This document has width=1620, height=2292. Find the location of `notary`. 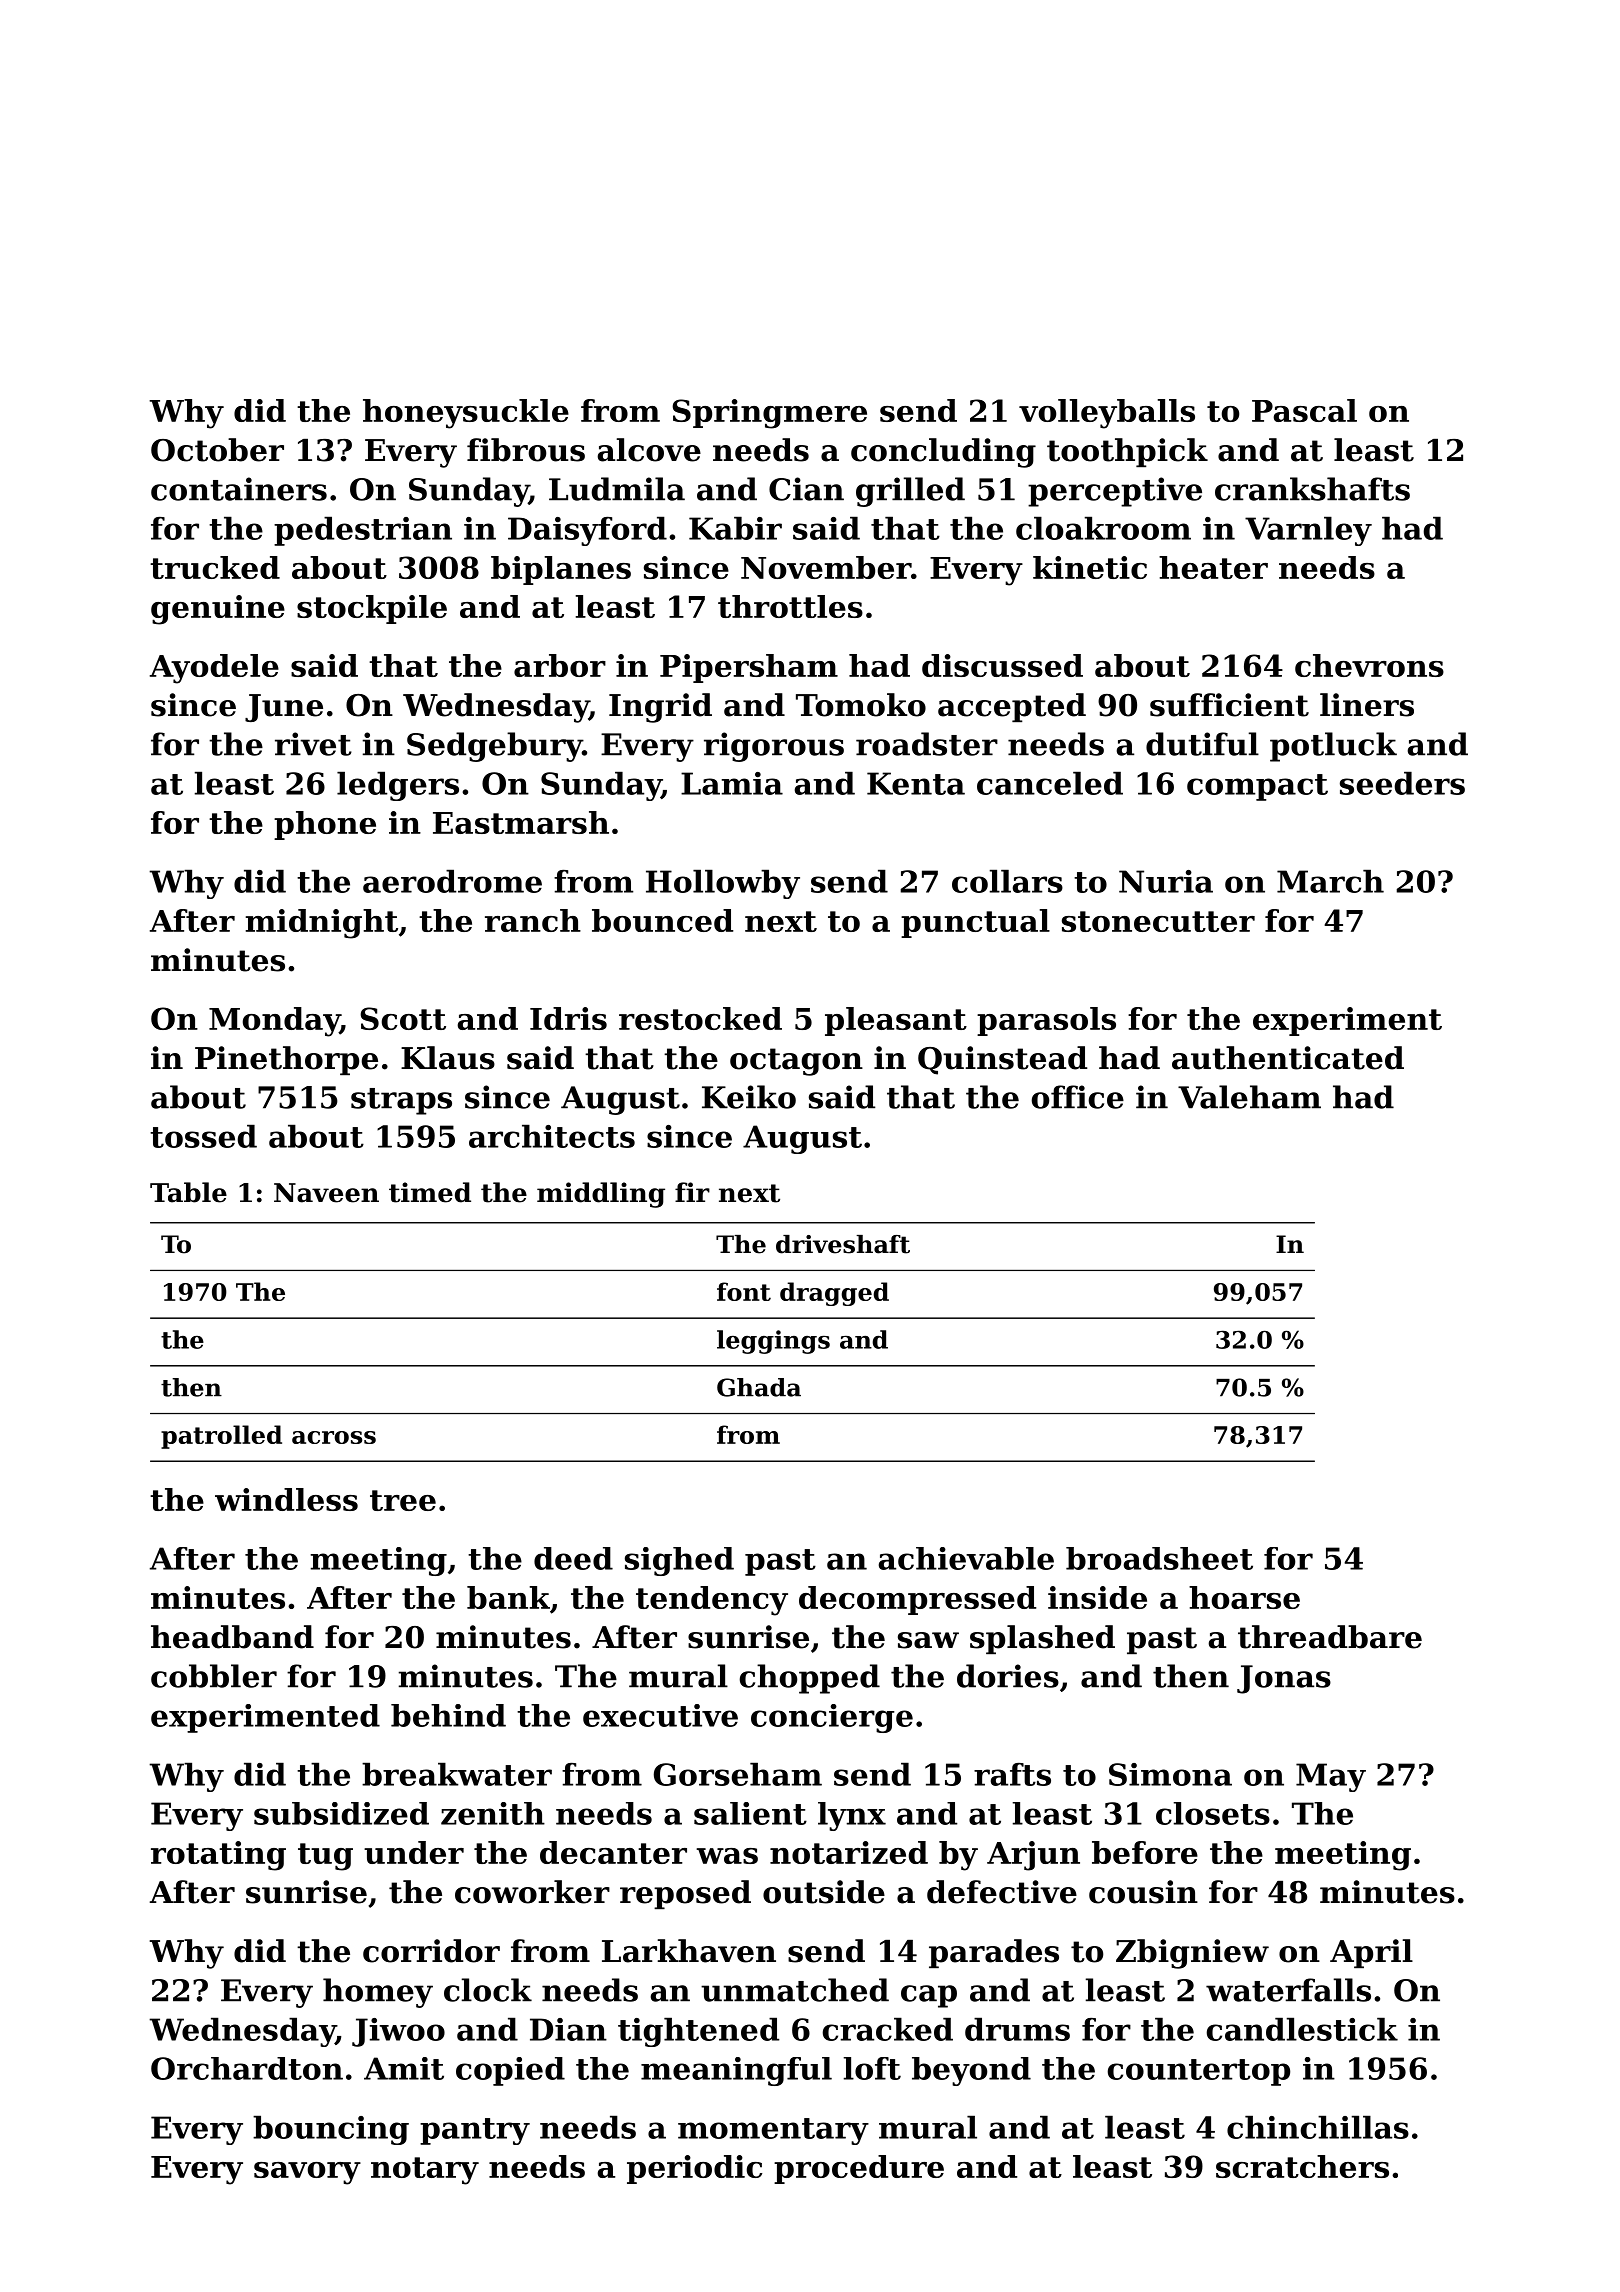

notary is located at coordinates (425, 2171).
